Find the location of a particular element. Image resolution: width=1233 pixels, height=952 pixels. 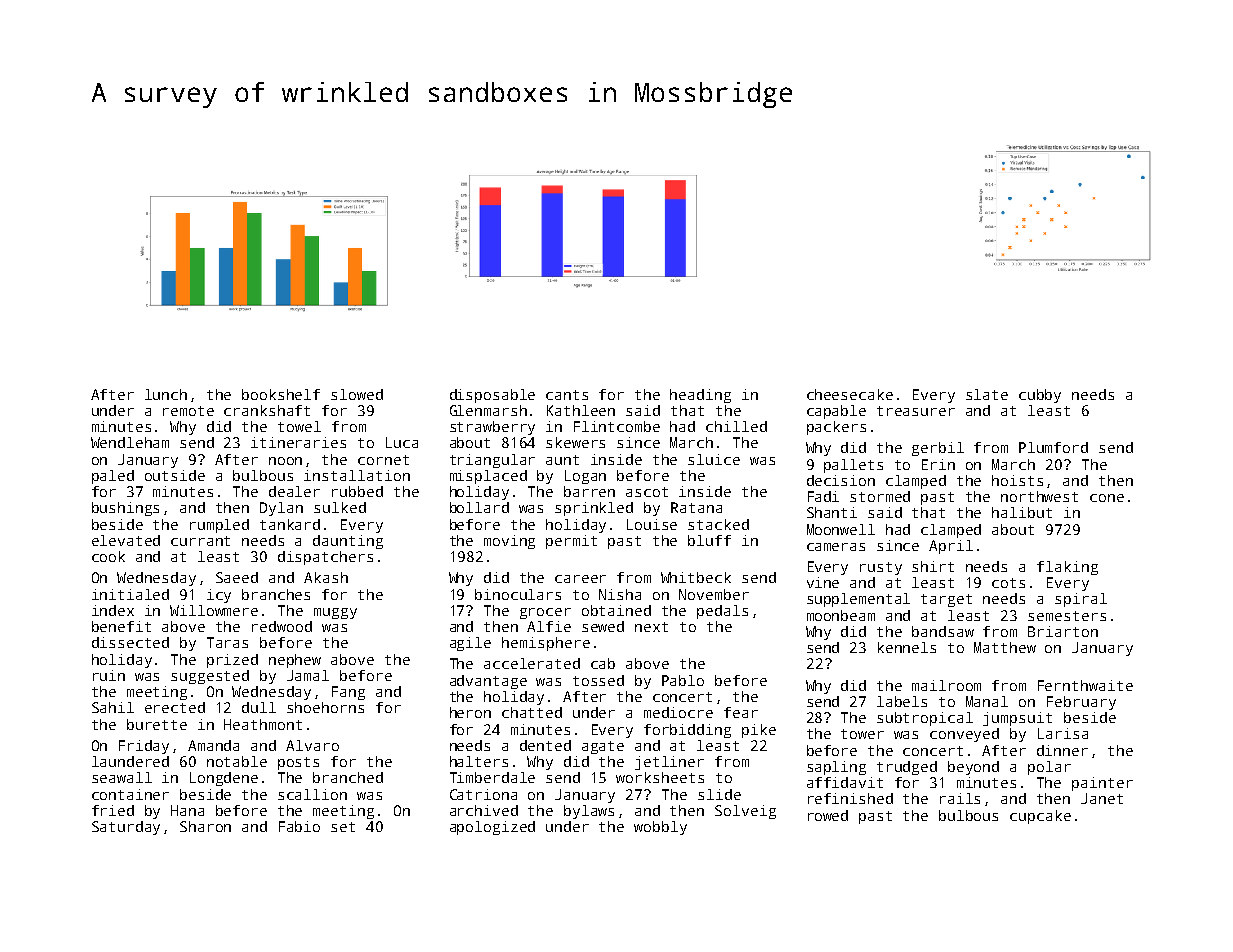

Jamal is located at coordinates (308, 675).
